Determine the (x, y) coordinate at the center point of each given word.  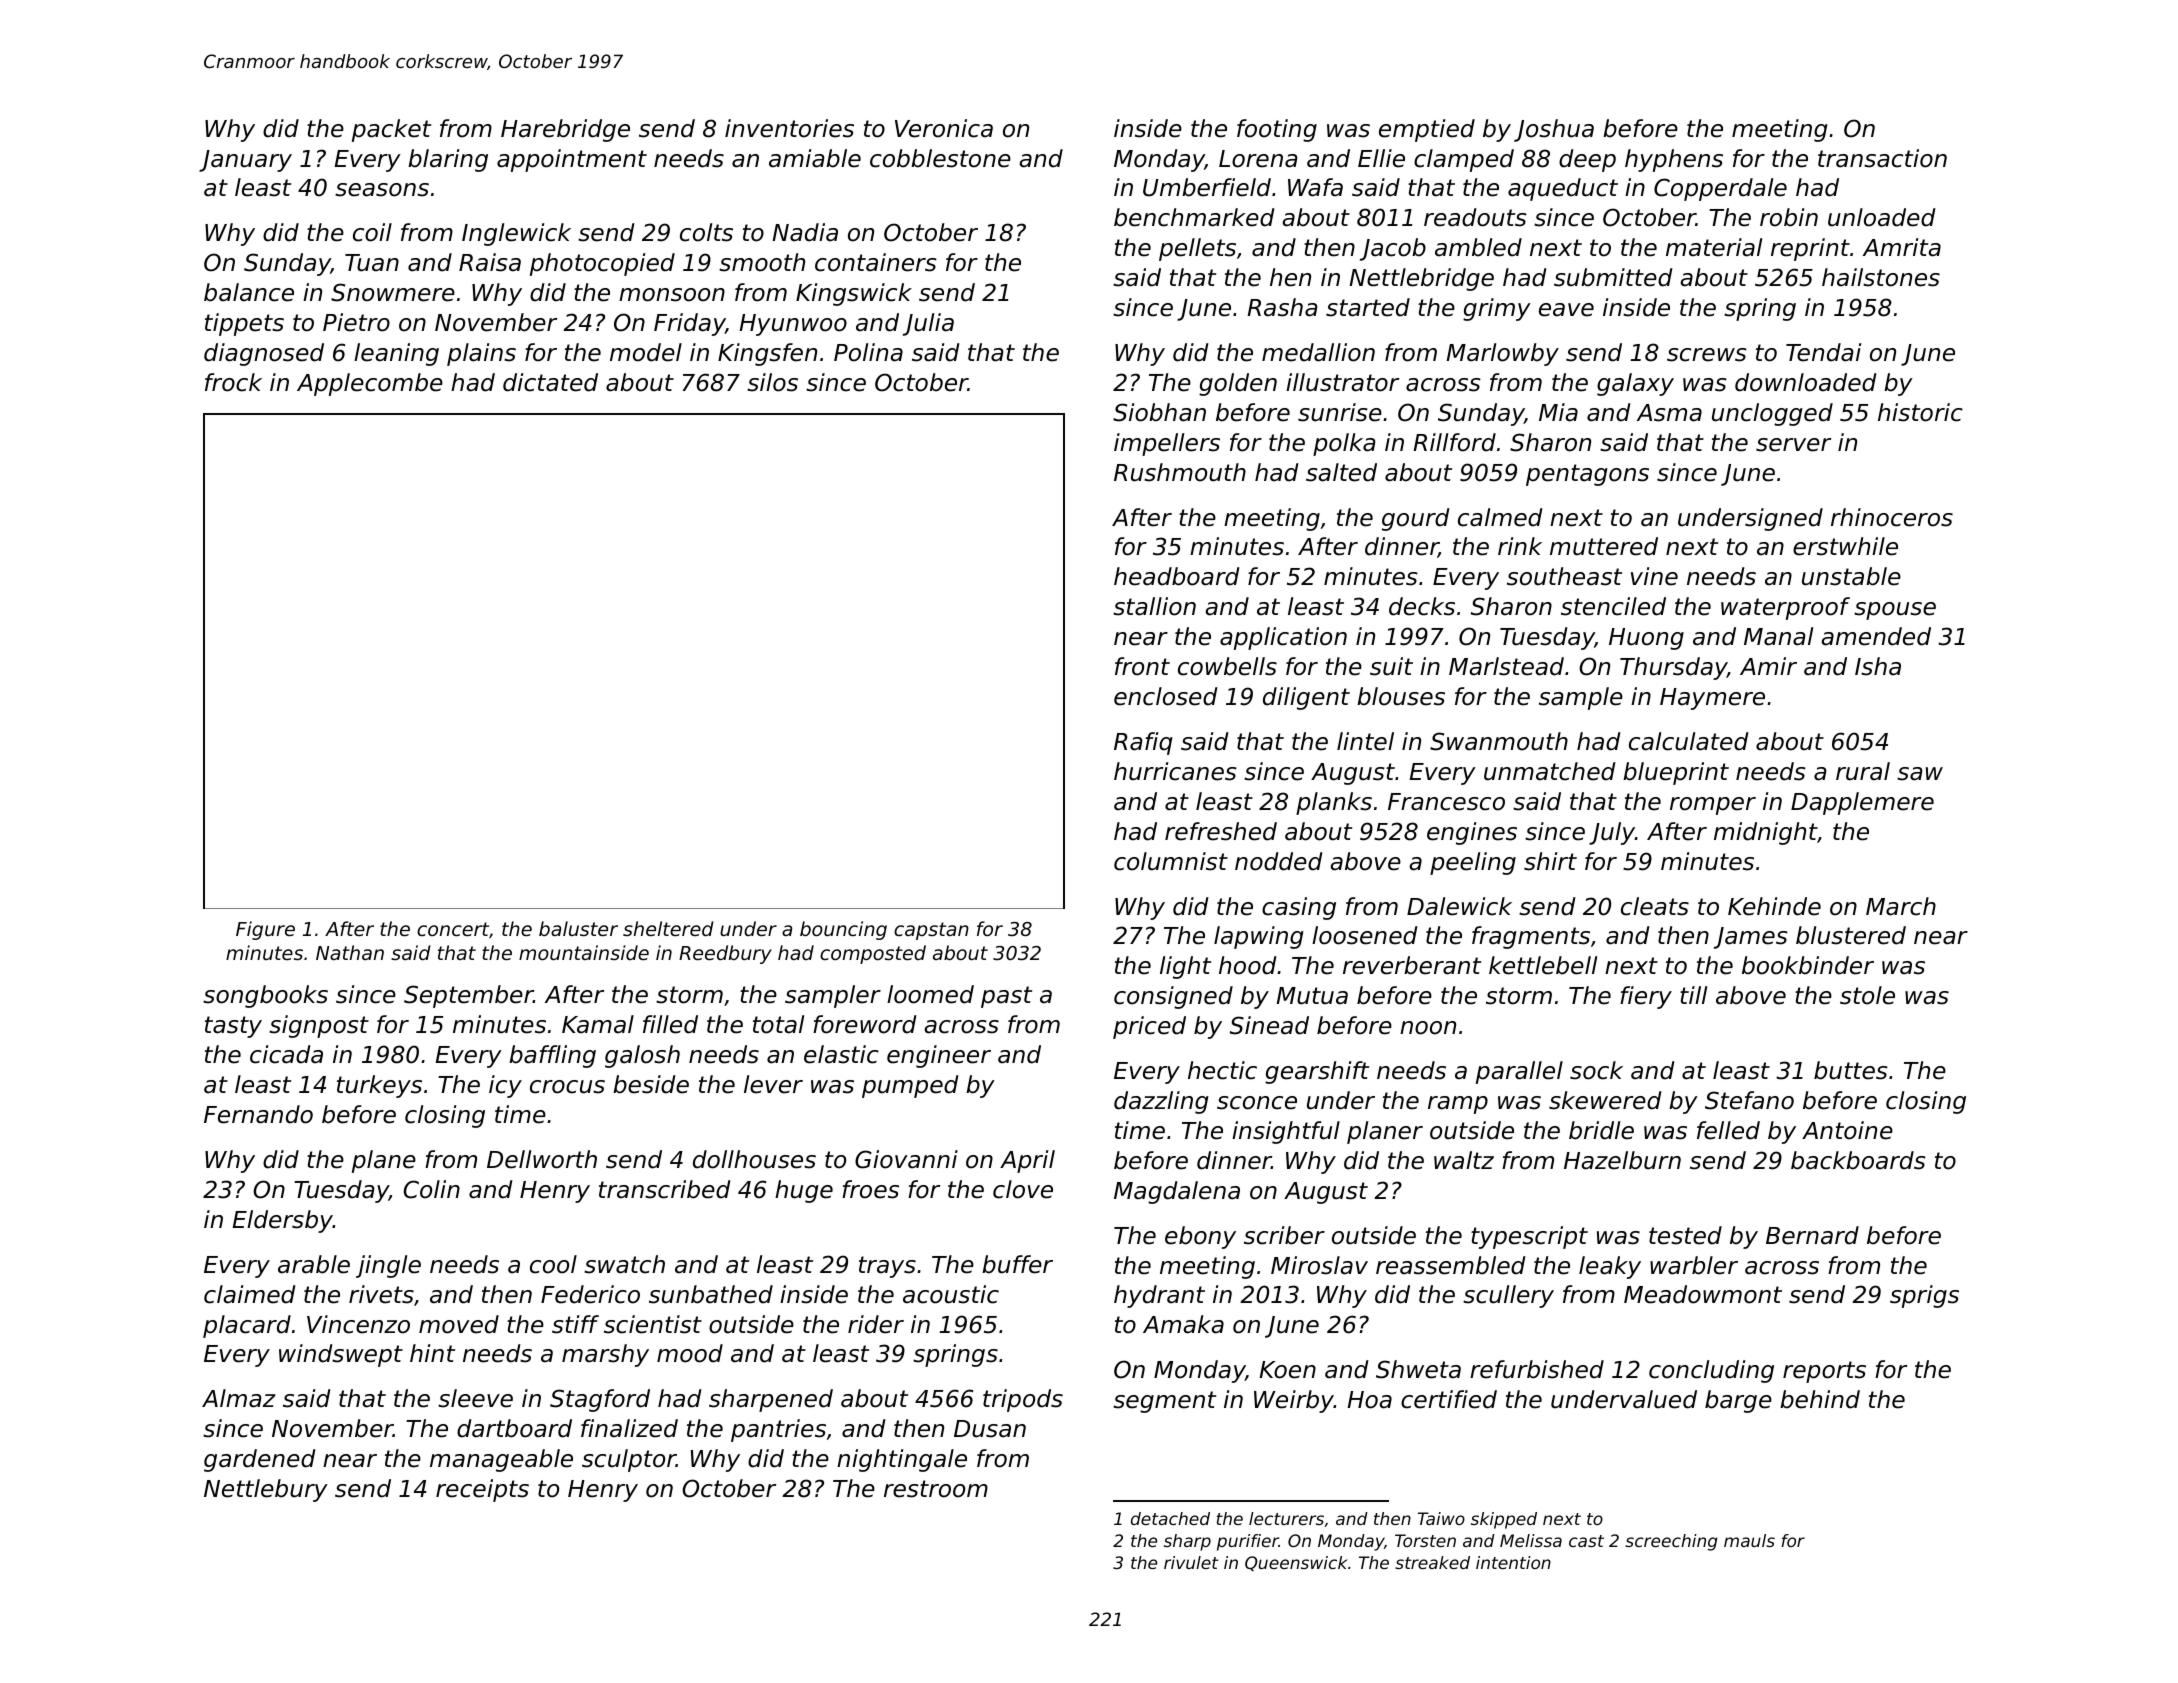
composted (873, 954)
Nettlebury (266, 1490)
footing (1277, 130)
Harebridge (565, 130)
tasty (233, 1027)
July (1612, 833)
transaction (1882, 158)
